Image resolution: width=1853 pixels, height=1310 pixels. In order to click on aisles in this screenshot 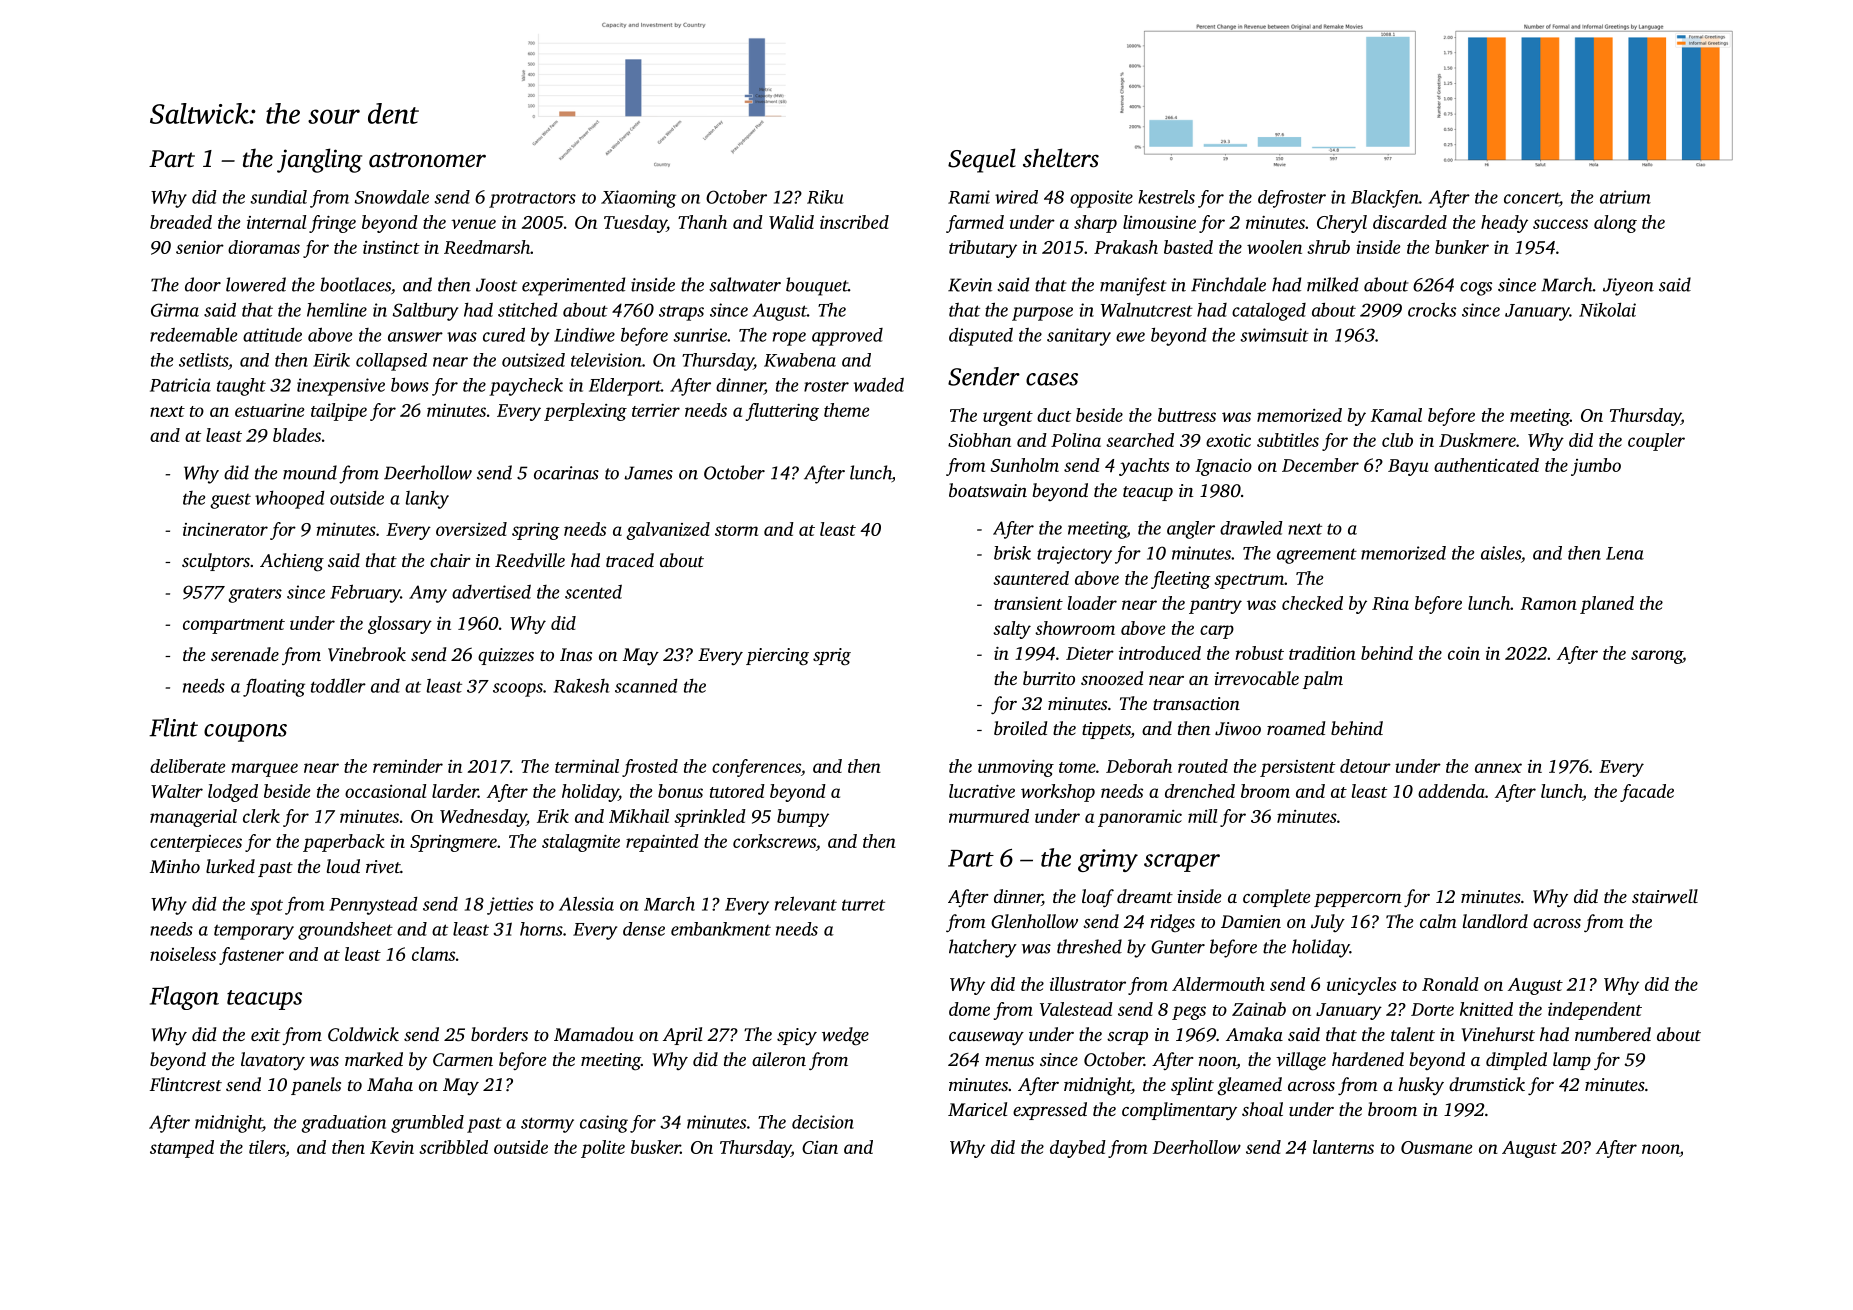, I will do `click(1501, 553)`.
